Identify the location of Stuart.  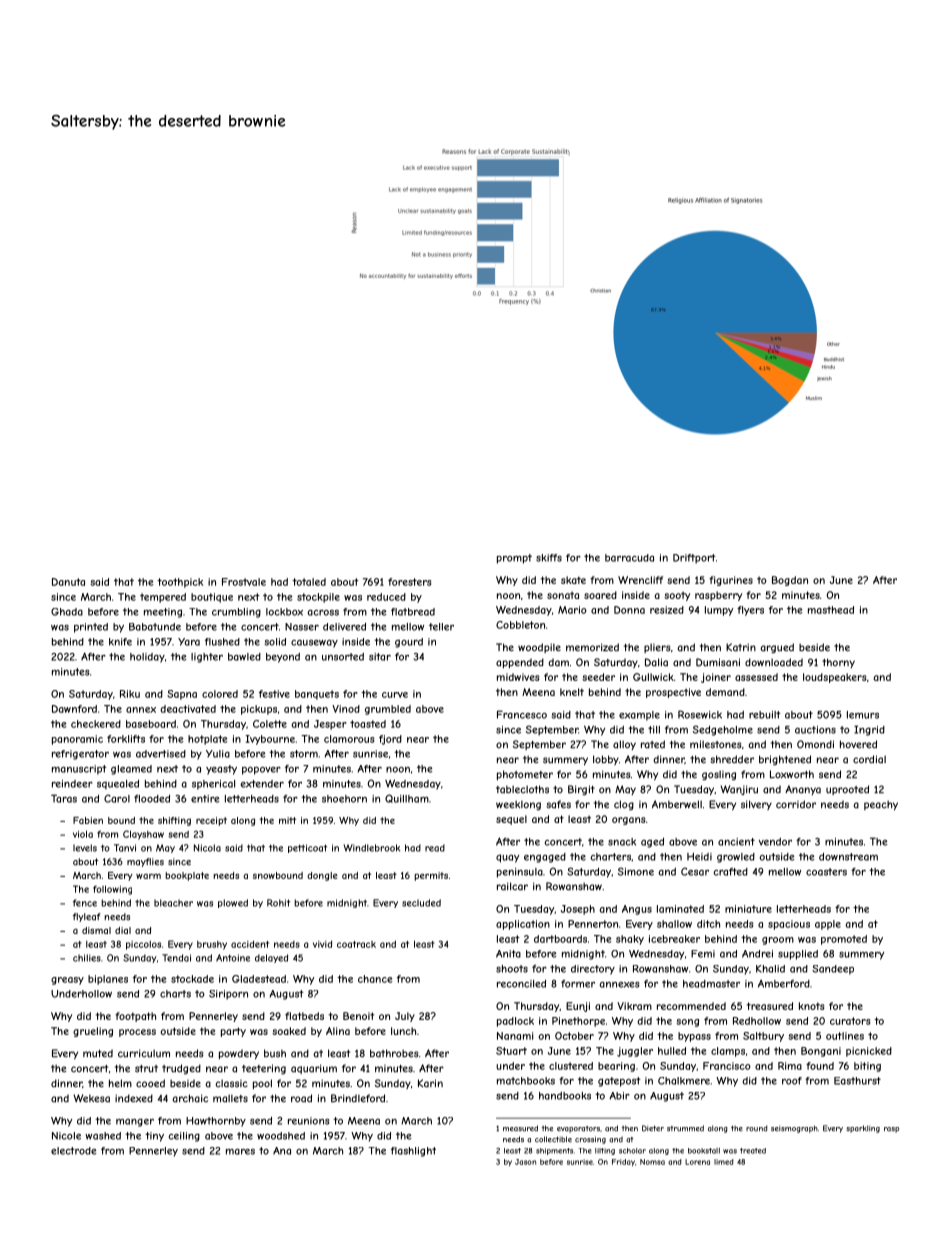
(511, 1051).
